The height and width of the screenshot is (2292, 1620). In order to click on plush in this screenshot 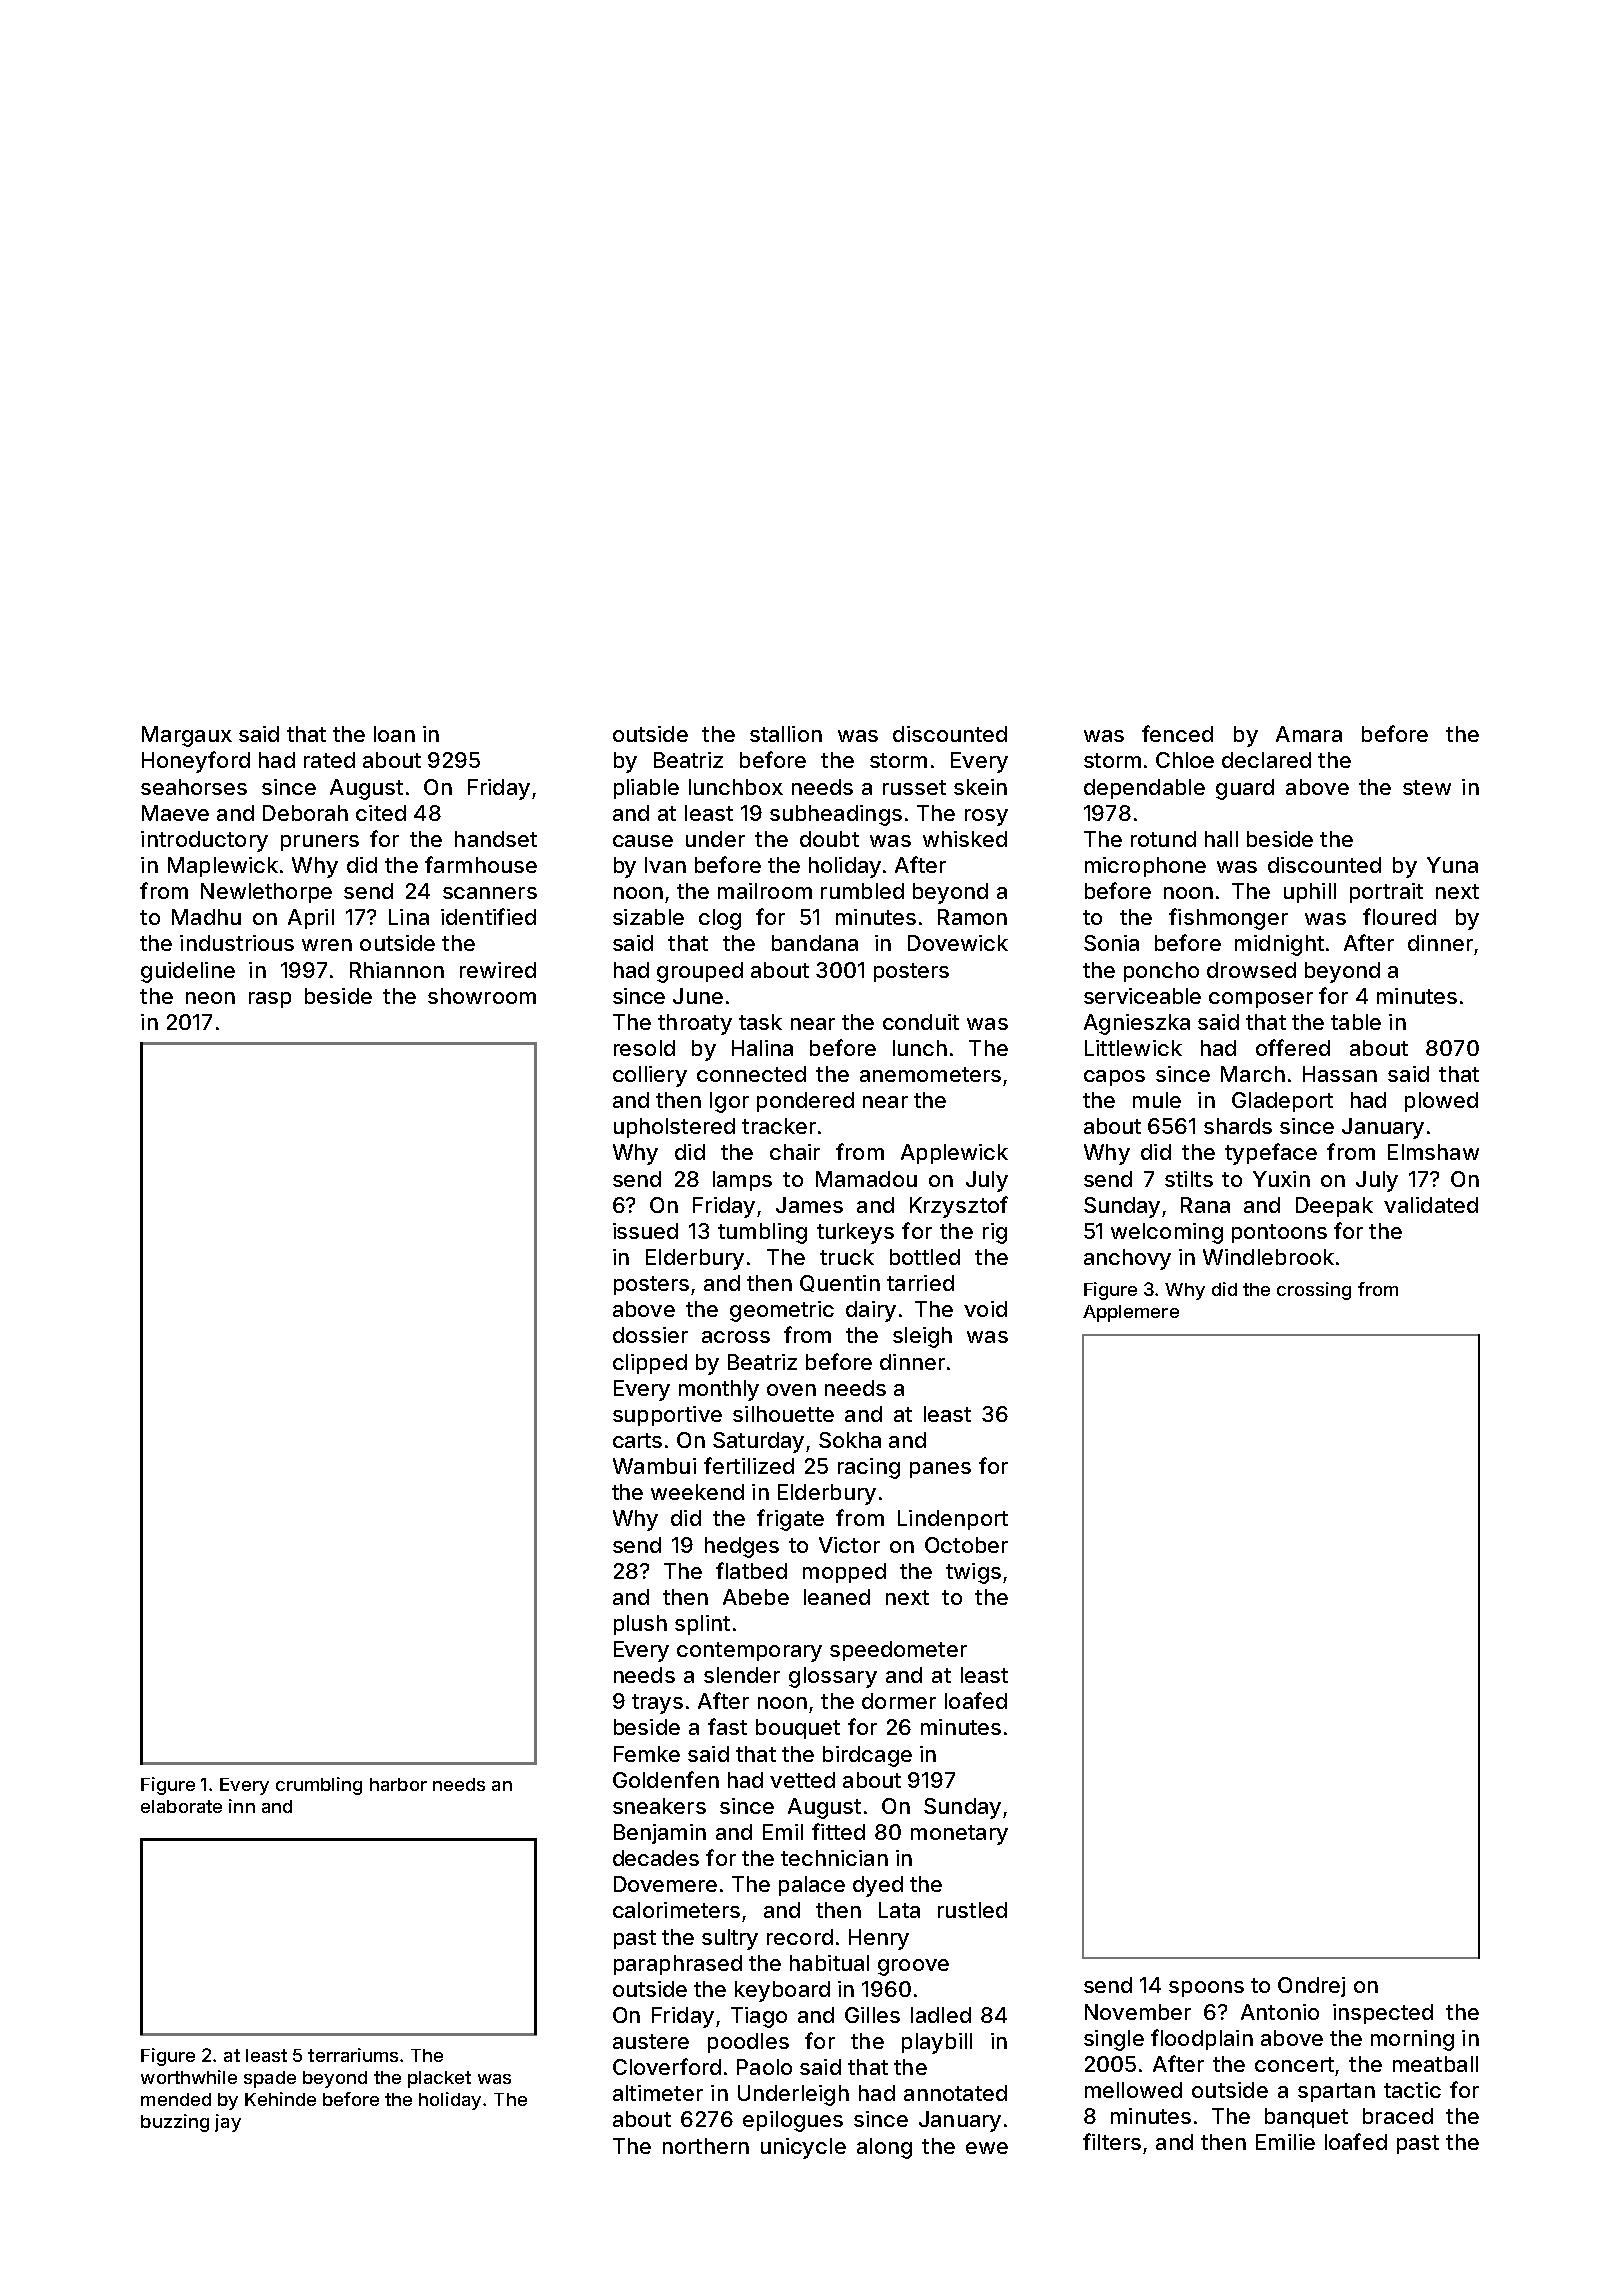, I will do `click(640, 1625)`.
